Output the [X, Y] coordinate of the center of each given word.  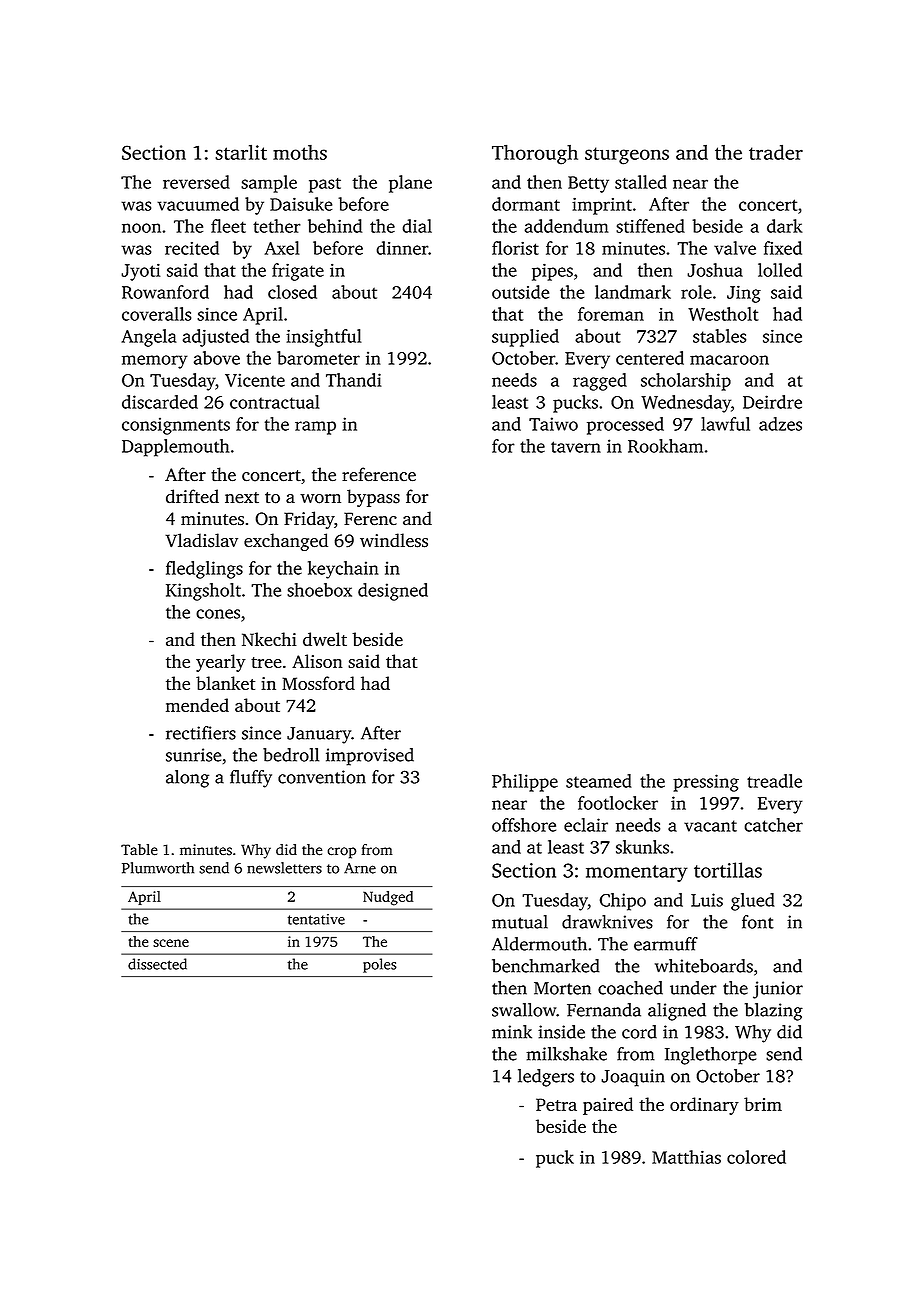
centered [650, 358]
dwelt [325, 639]
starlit [241, 152]
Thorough [535, 154]
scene [171, 943]
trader [776, 152]
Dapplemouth [176, 448]
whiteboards [704, 966]
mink [512, 1032]
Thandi [354, 380]
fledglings [204, 570]
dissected [157, 964]
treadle [774, 781]
